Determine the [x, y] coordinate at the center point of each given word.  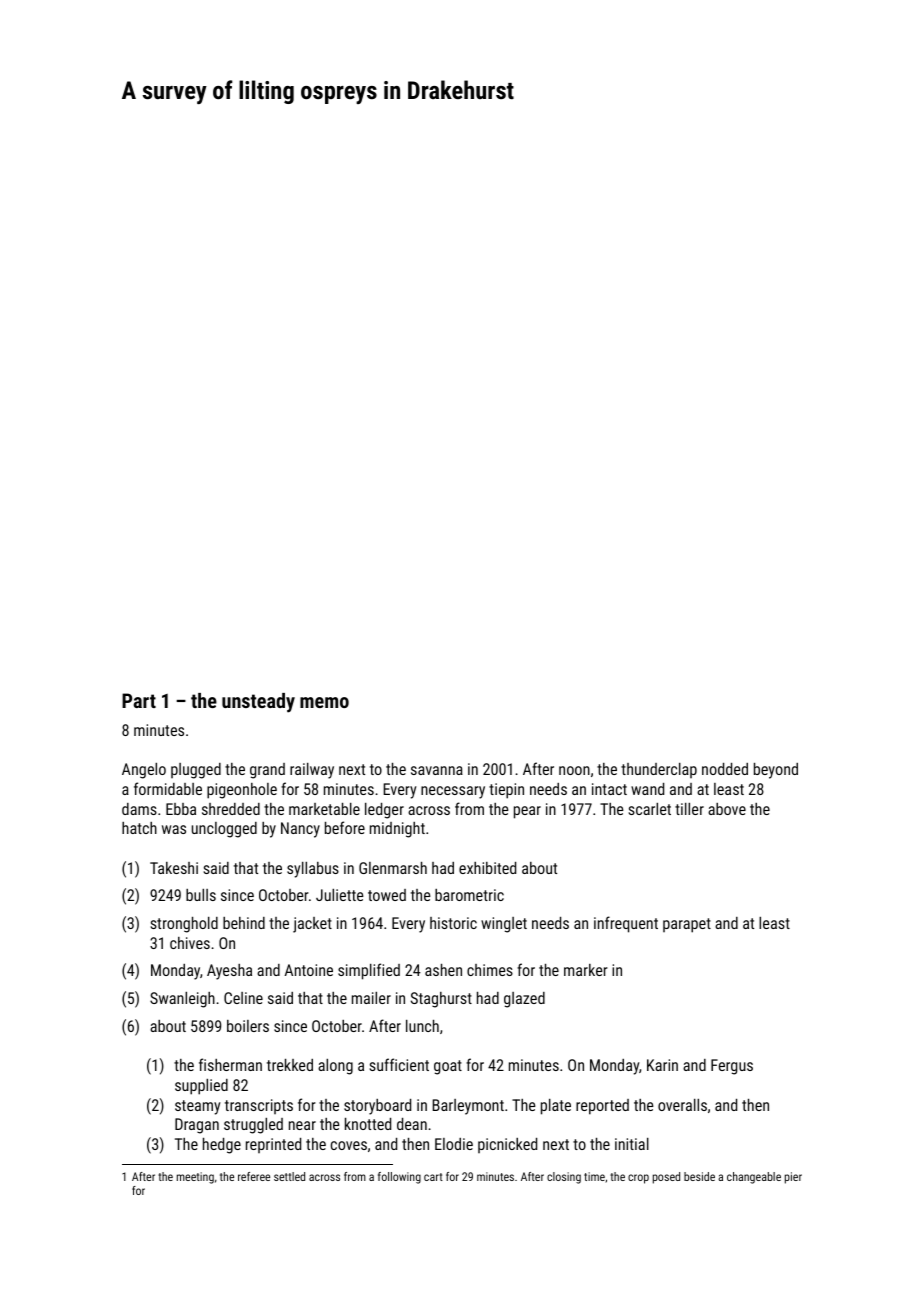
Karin [662, 1065]
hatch [139, 828]
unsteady [258, 703]
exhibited [487, 868]
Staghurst [441, 1000]
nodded [725, 769]
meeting [195, 1178]
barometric [469, 895]
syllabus [313, 870]
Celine [243, 998]
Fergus [732, 1067]
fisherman [230, 1064]
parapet [687, 925]
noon [574, 770]
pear [527, 812]
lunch [422, 1026]
